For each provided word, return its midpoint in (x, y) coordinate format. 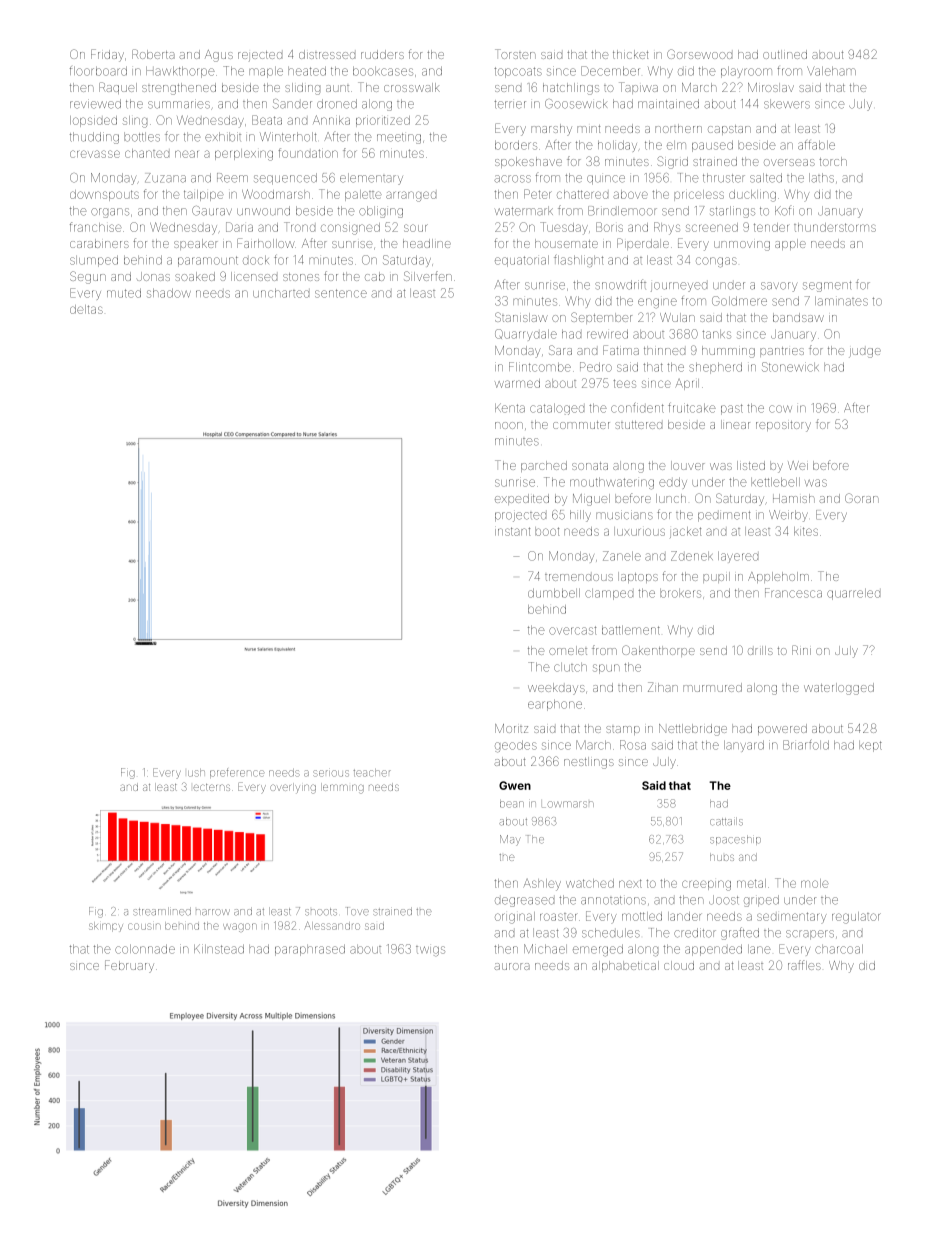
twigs (430, 951)
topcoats (518, 72)
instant (512, 531)
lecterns (211, 787)
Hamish (794, 498)
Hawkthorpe (180, 72)
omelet (568, 650)
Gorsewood (699, 54)
